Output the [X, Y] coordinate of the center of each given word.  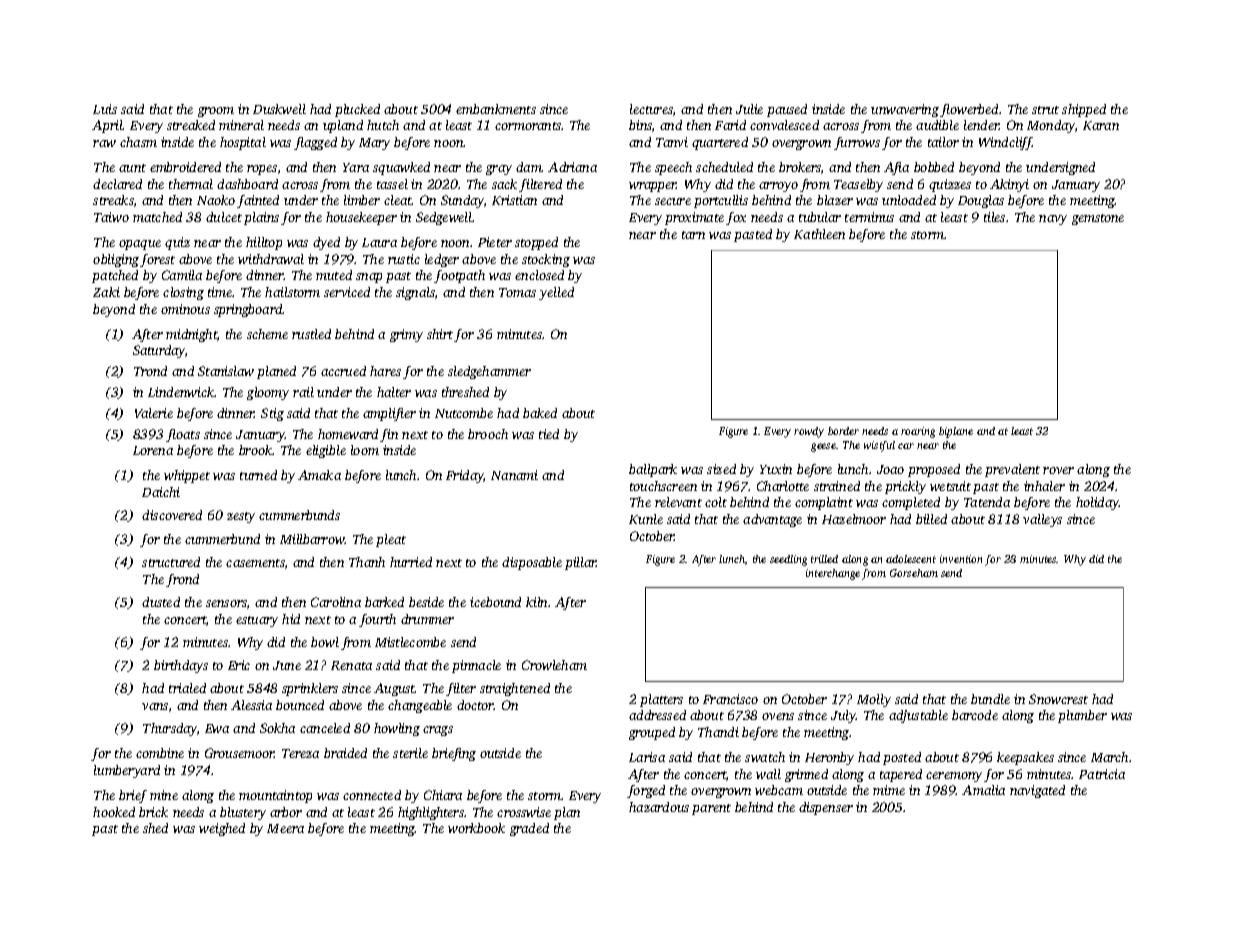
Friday [465, 476]
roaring [918, 432]
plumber [1082, 716]
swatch [765, 757]
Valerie [154, 413]
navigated [1037, 791]
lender [981, 125]
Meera [285, 828]
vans [155, 706]
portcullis [721, 201]
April [107, 126]
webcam [779, 790]
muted [334, 275]
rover [1058, 470]
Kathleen [819, 234]
